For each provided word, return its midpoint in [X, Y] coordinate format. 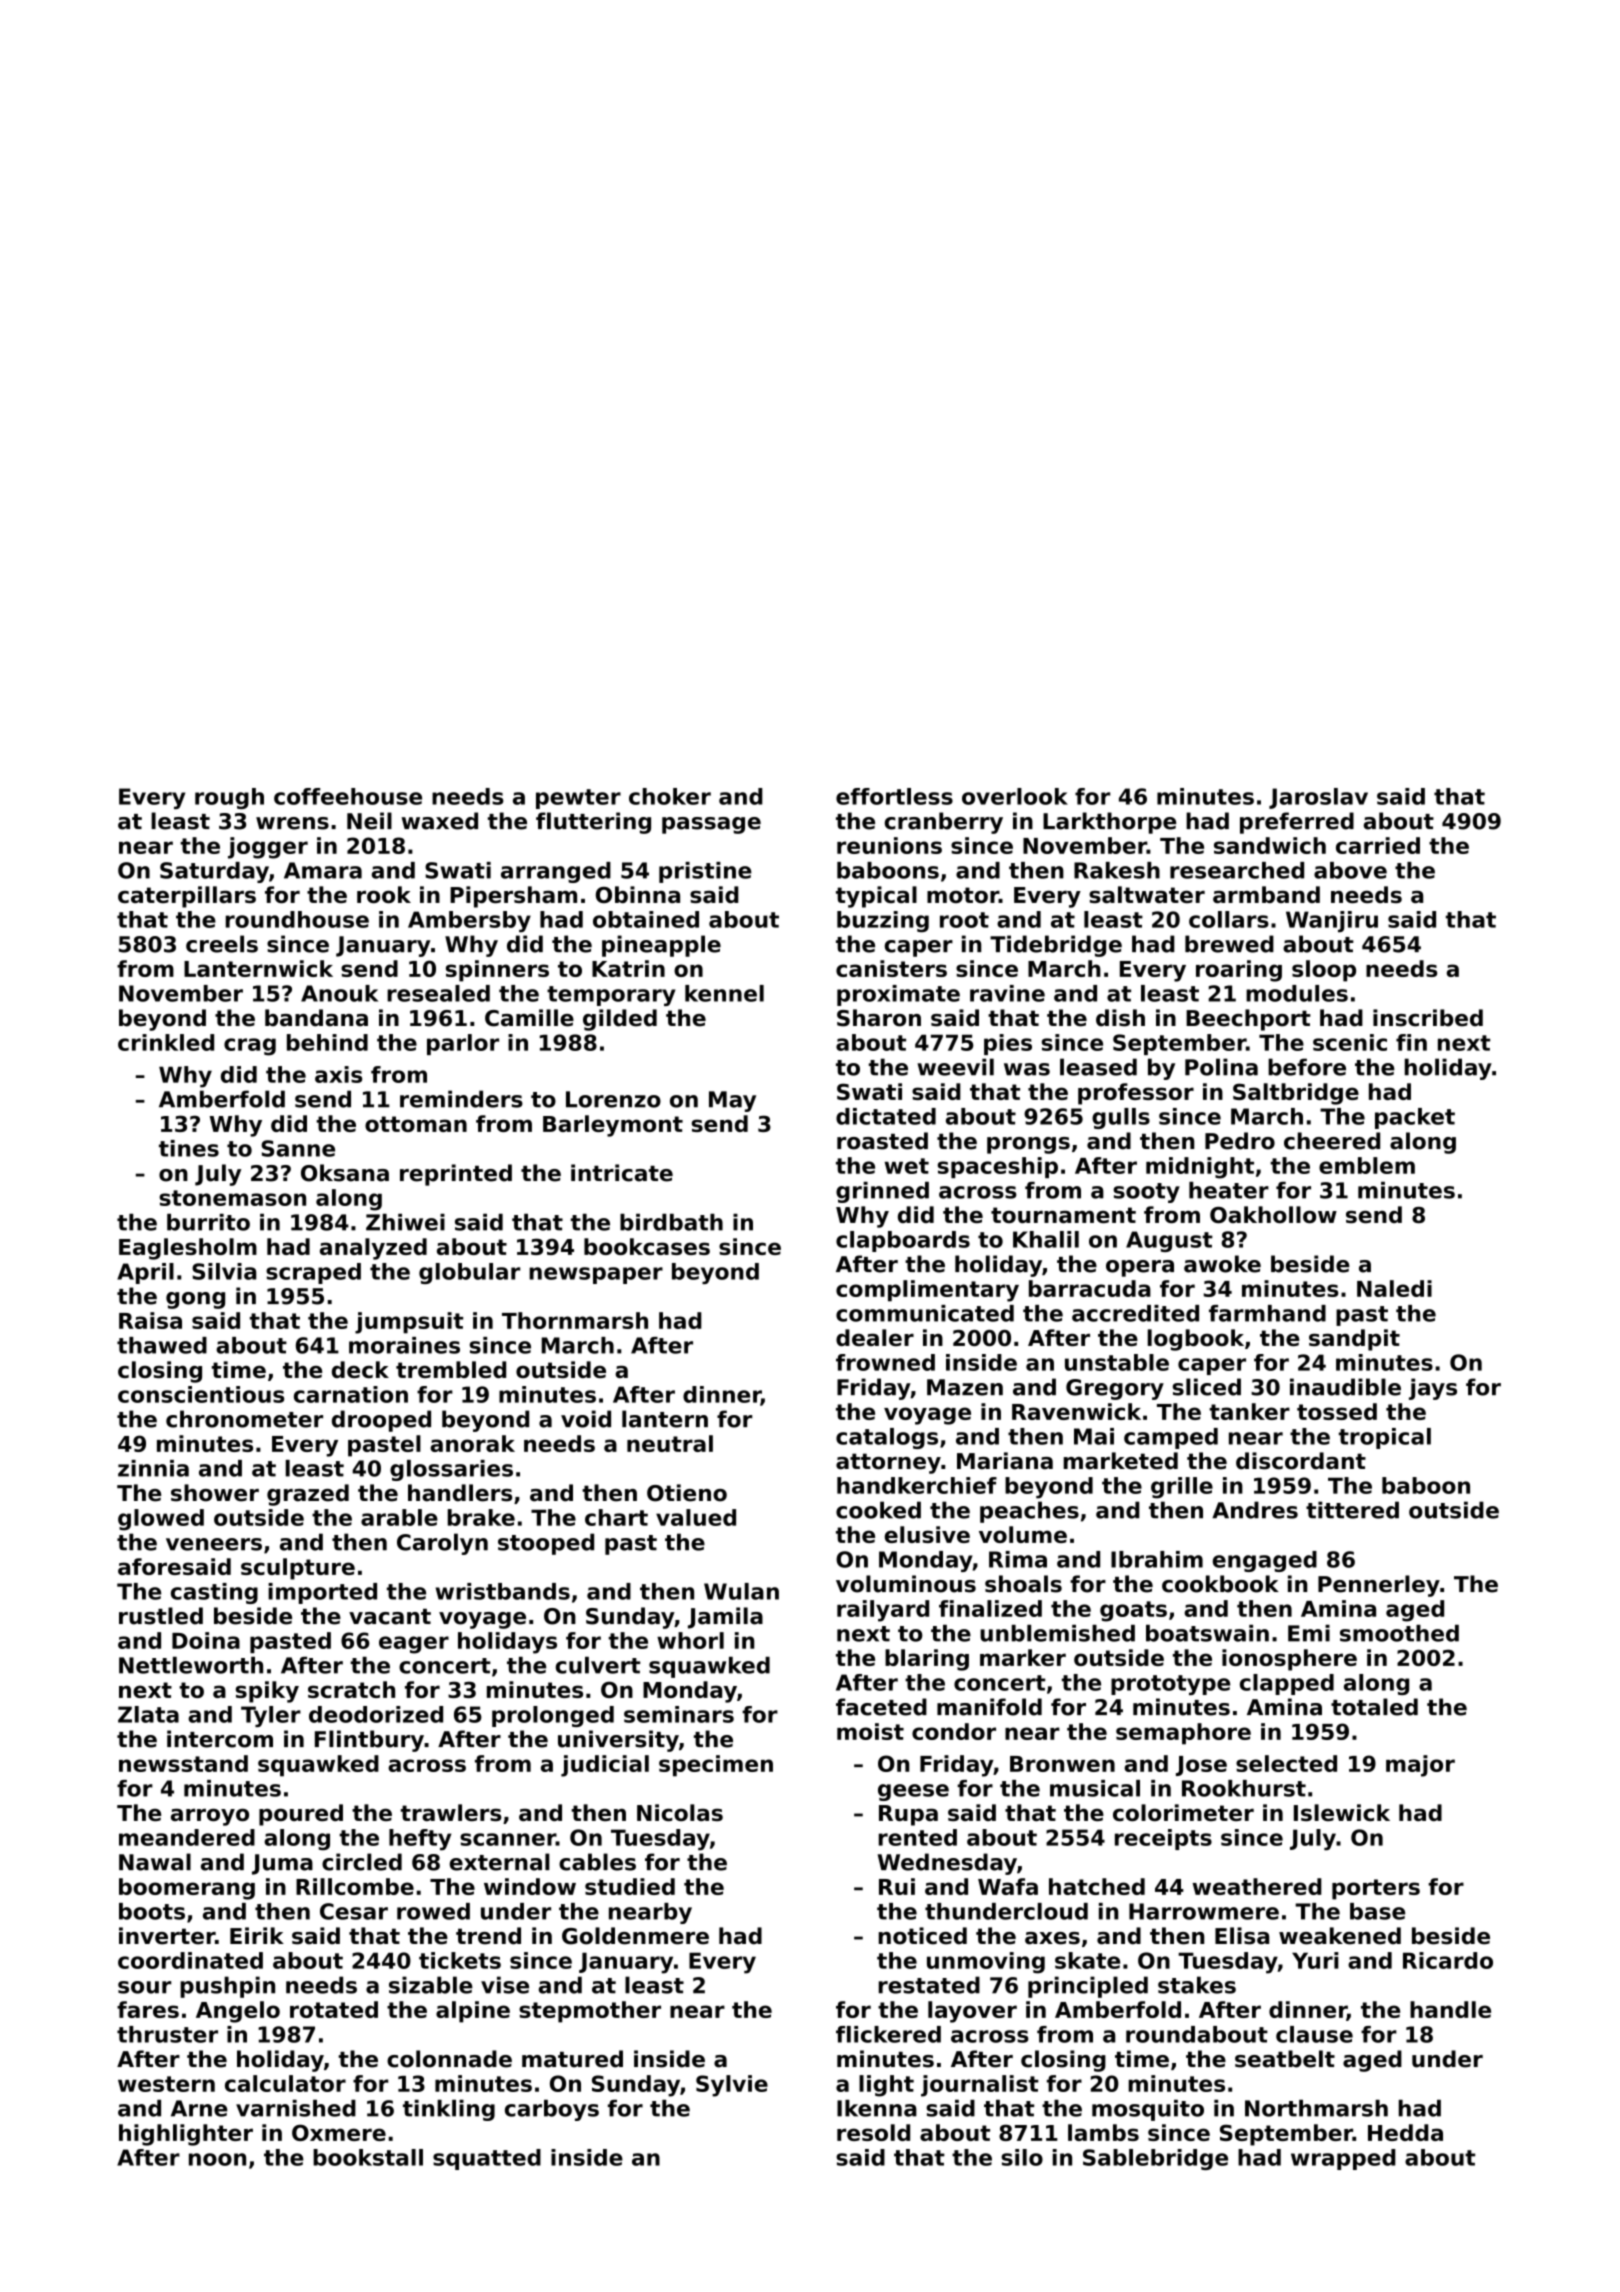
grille [1182, 1488]
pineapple [661, 946]
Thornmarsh [575, 1320]
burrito [208, 1222]
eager [414, 1645]
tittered [1352, 1510]
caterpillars [187, 897]
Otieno [687, 1493]
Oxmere [339, 2132]
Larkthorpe [1109, 823]
